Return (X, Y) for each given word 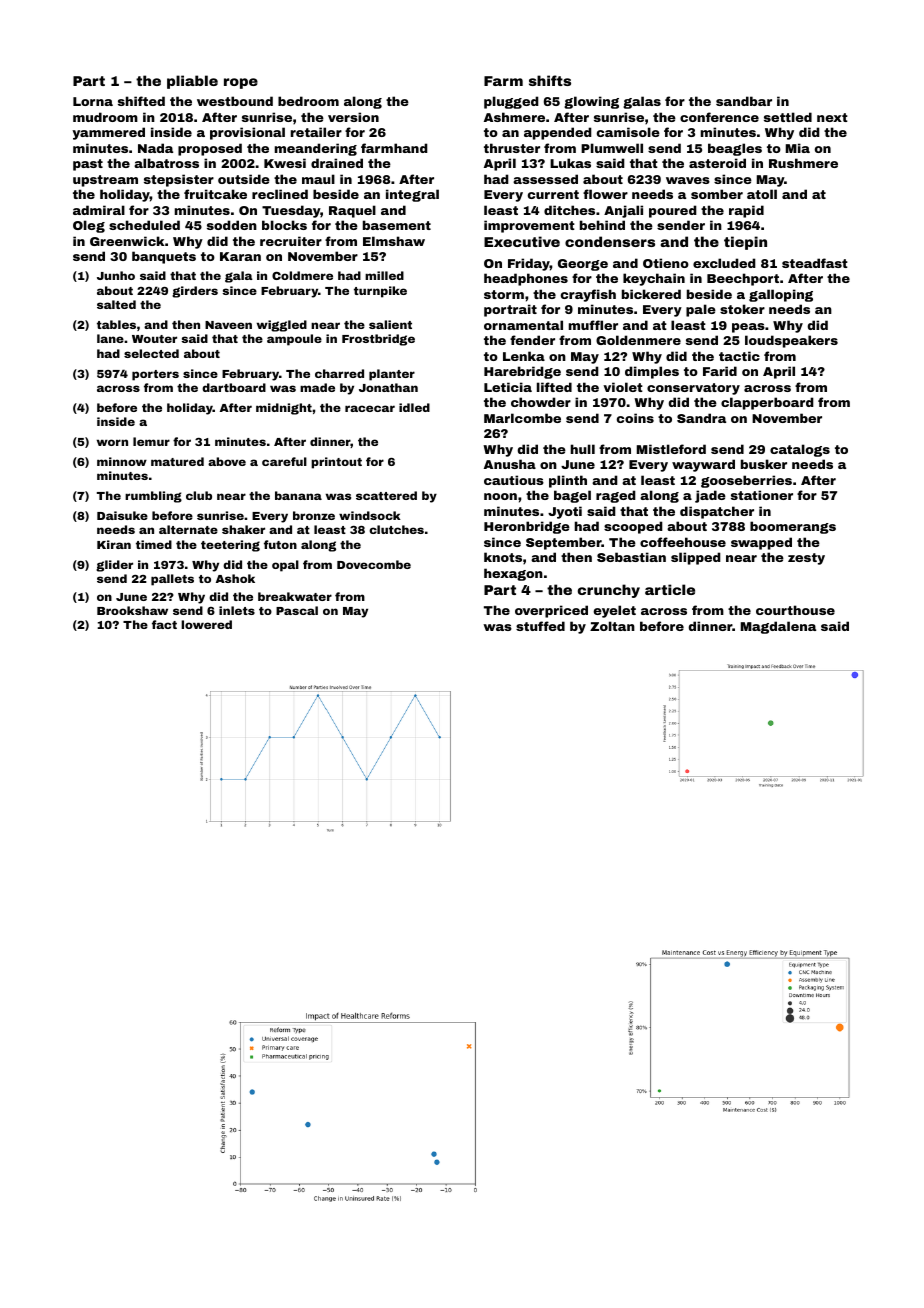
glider (114, 566)
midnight (284, 409)
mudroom (105, 117)
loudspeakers (791, 341)
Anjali (623, 211)
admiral (99, 210)
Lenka (524, 356)
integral (412, 195)
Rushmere (803, 163)
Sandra (701, 418)
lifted (554, 387)
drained (337, 163)
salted (116, 304)
